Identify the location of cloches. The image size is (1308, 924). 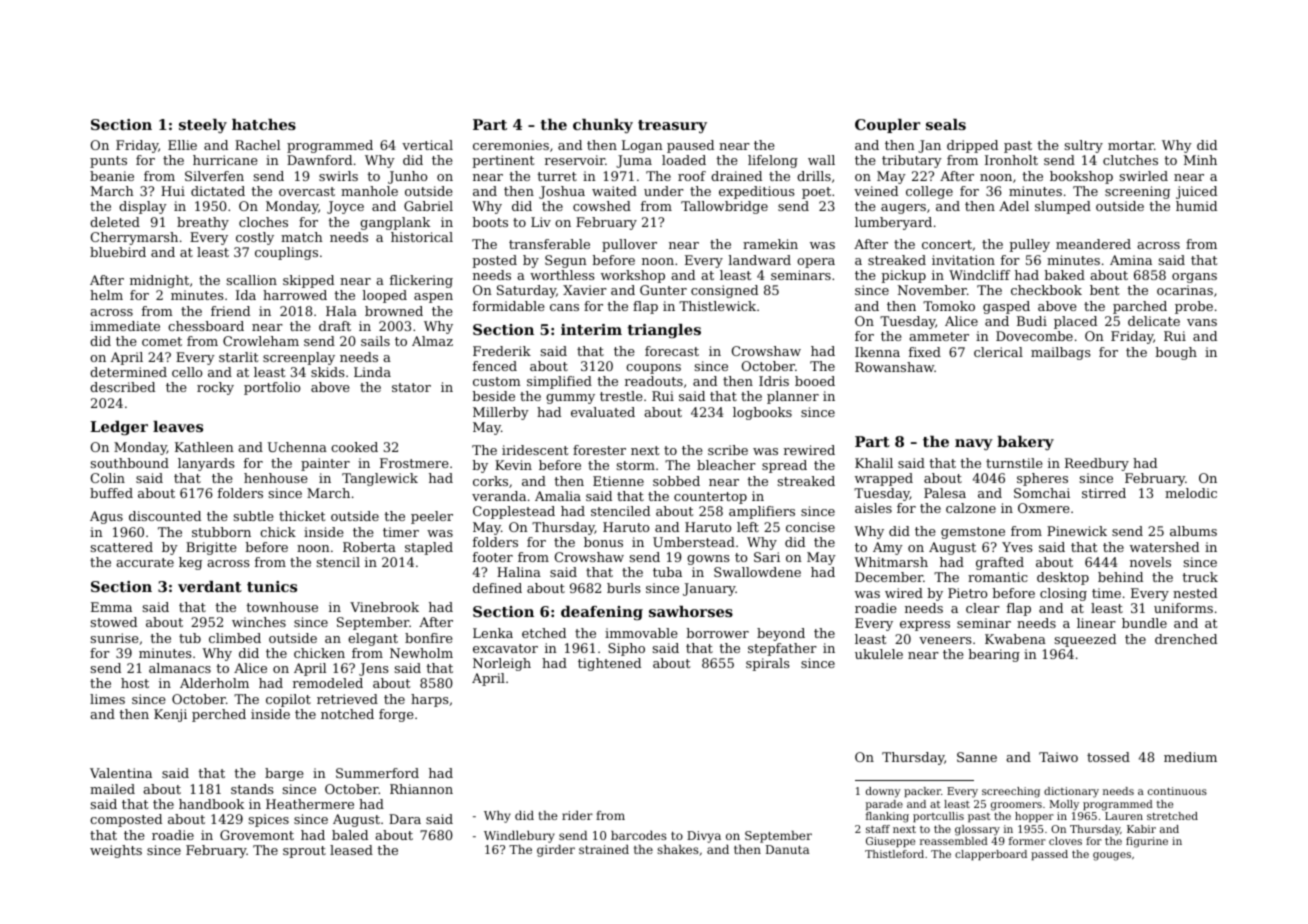
(263, 222).
